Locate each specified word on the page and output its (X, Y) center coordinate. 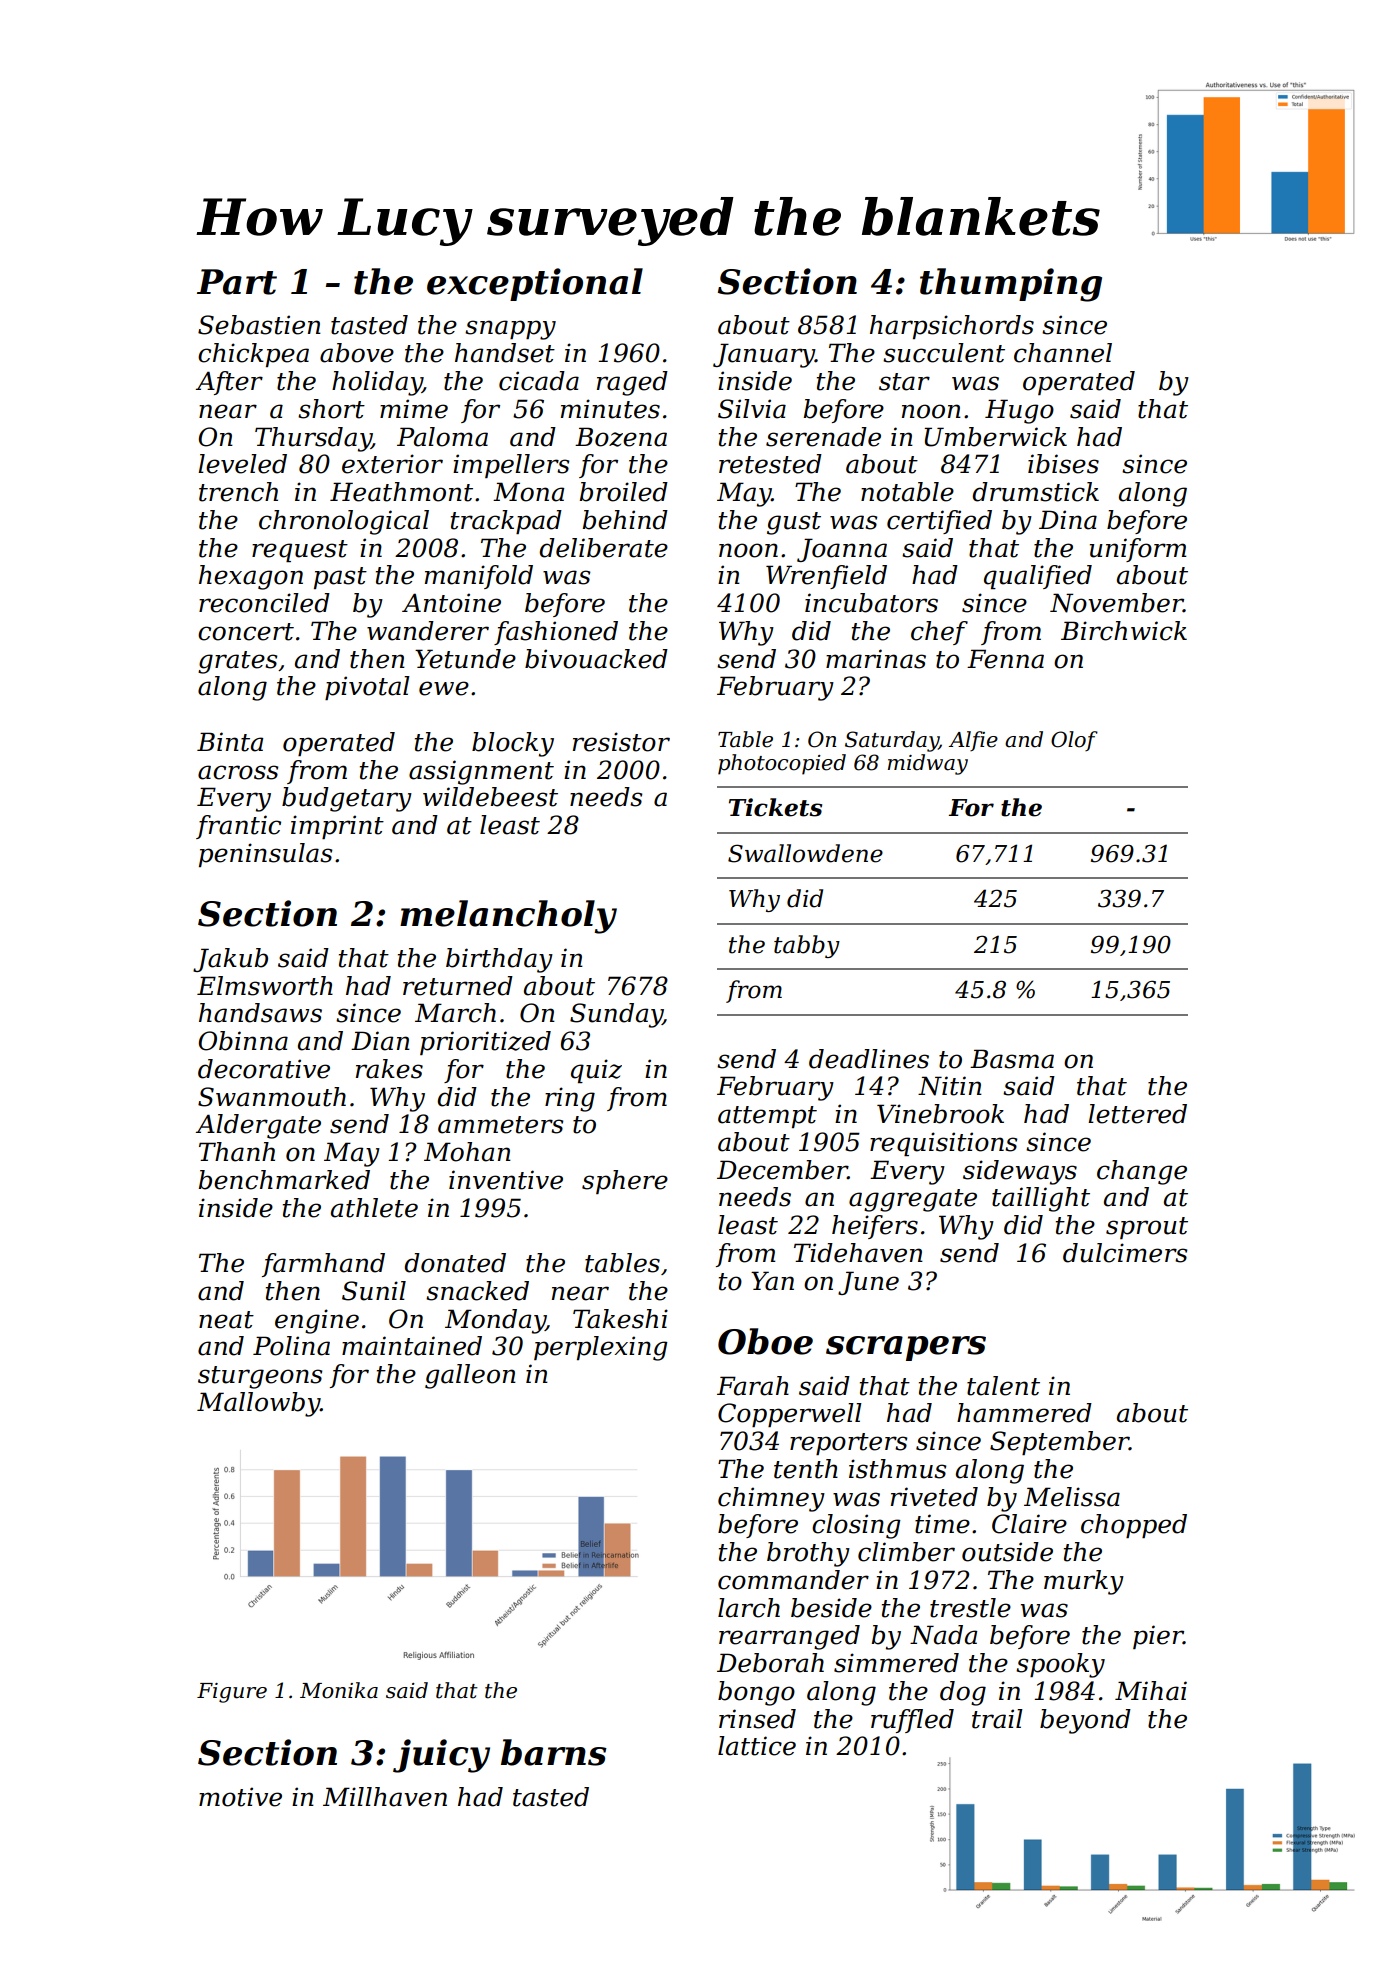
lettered (1137, 1114)
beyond (1085, 1721)
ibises (1063, 464)
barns (554, 1752)
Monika (339, 1690)
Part (237, 282)
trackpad (506, 522)
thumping (1011, 285)
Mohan (467, 1152)
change (1142, 1172)
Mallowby (258, 1404)
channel (1063, 353)
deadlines (869, 1059)
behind (625, 520)
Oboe (765, 1341)
